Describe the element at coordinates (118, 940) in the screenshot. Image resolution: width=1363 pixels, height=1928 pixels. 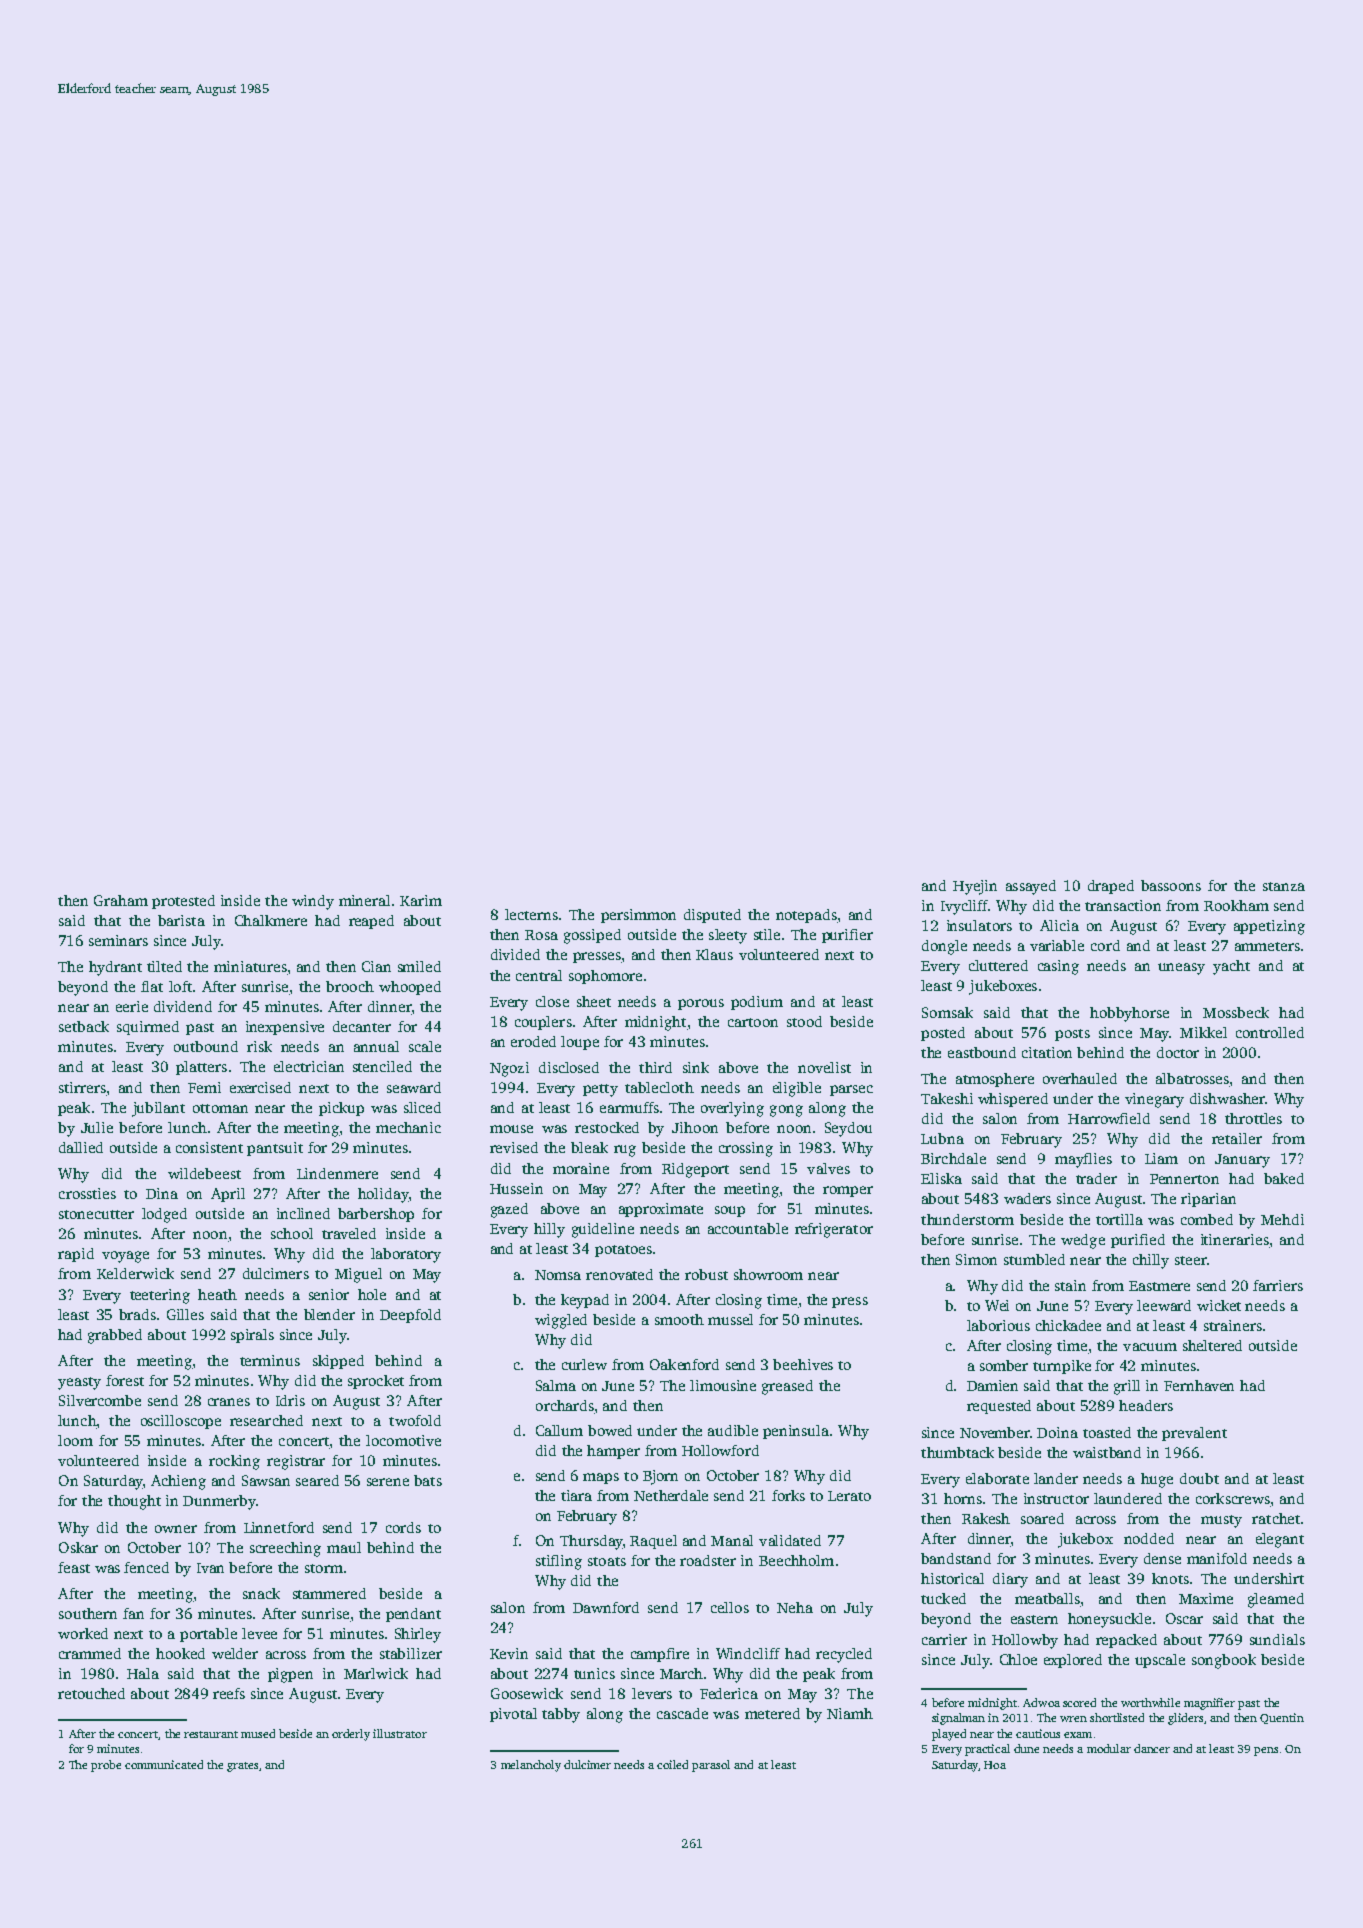
I see `seminars` at that location.
